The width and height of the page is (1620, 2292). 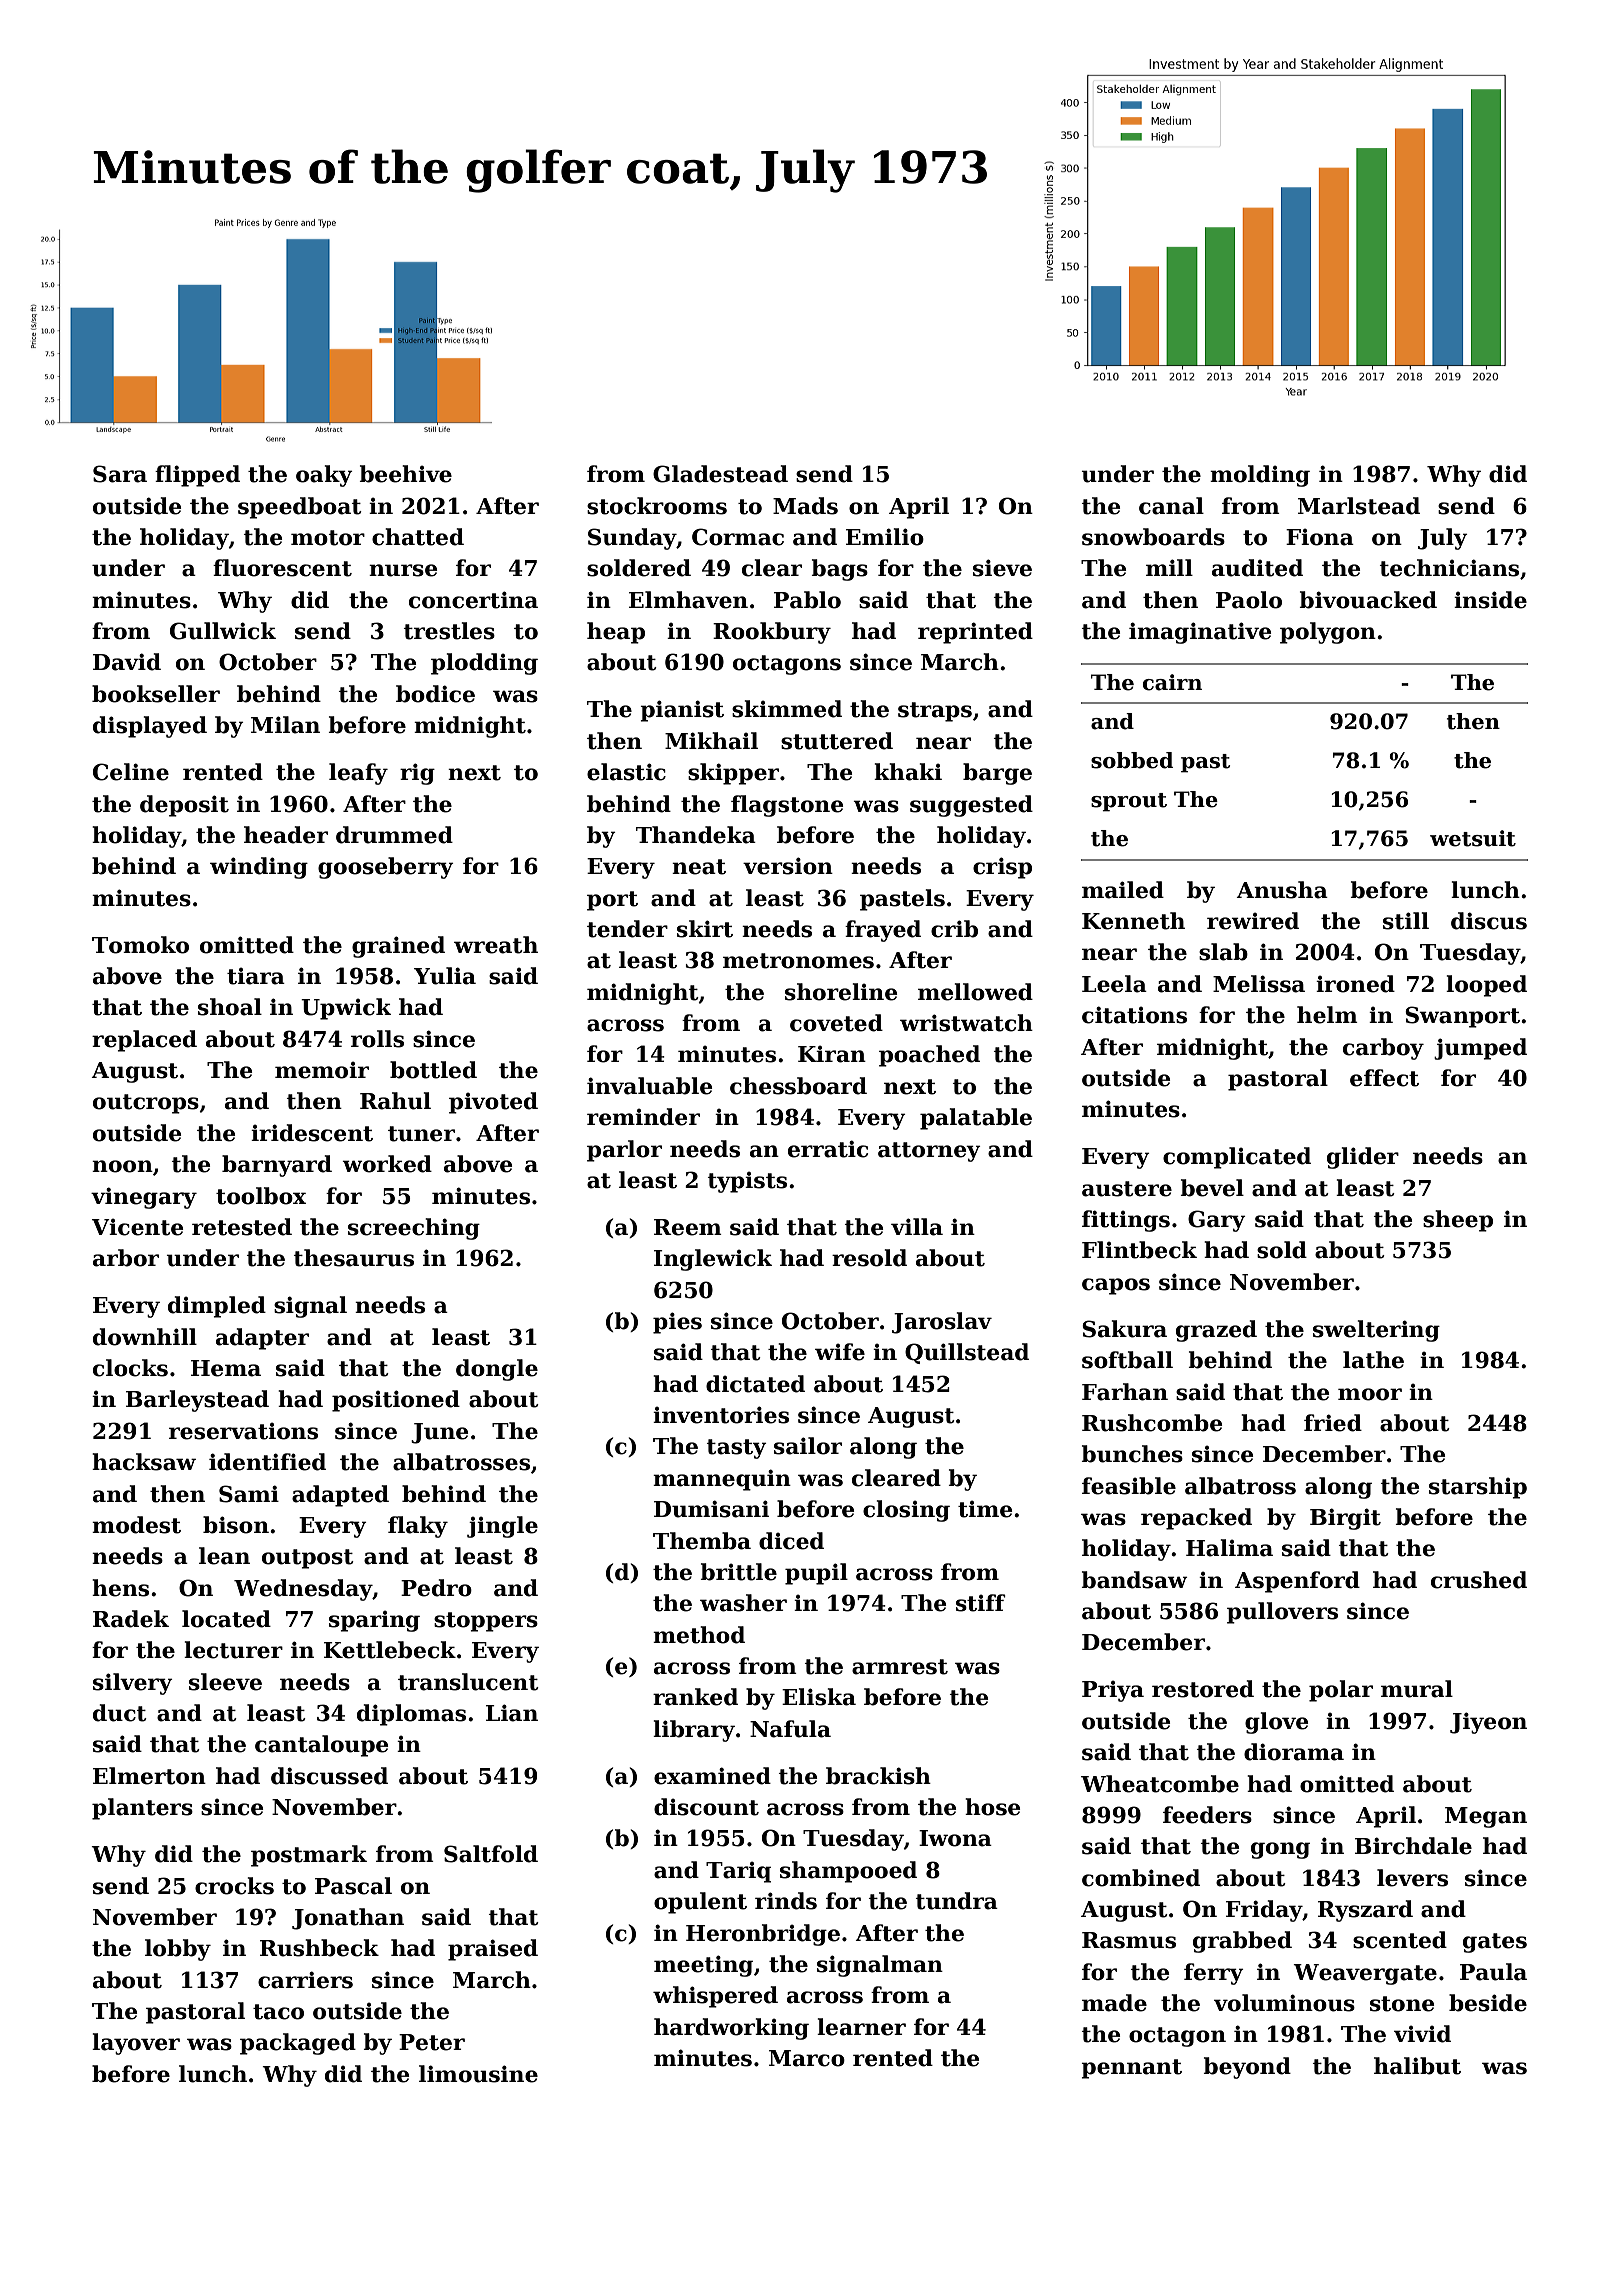 I want to click on Mads, so click(x=805, y=506).
